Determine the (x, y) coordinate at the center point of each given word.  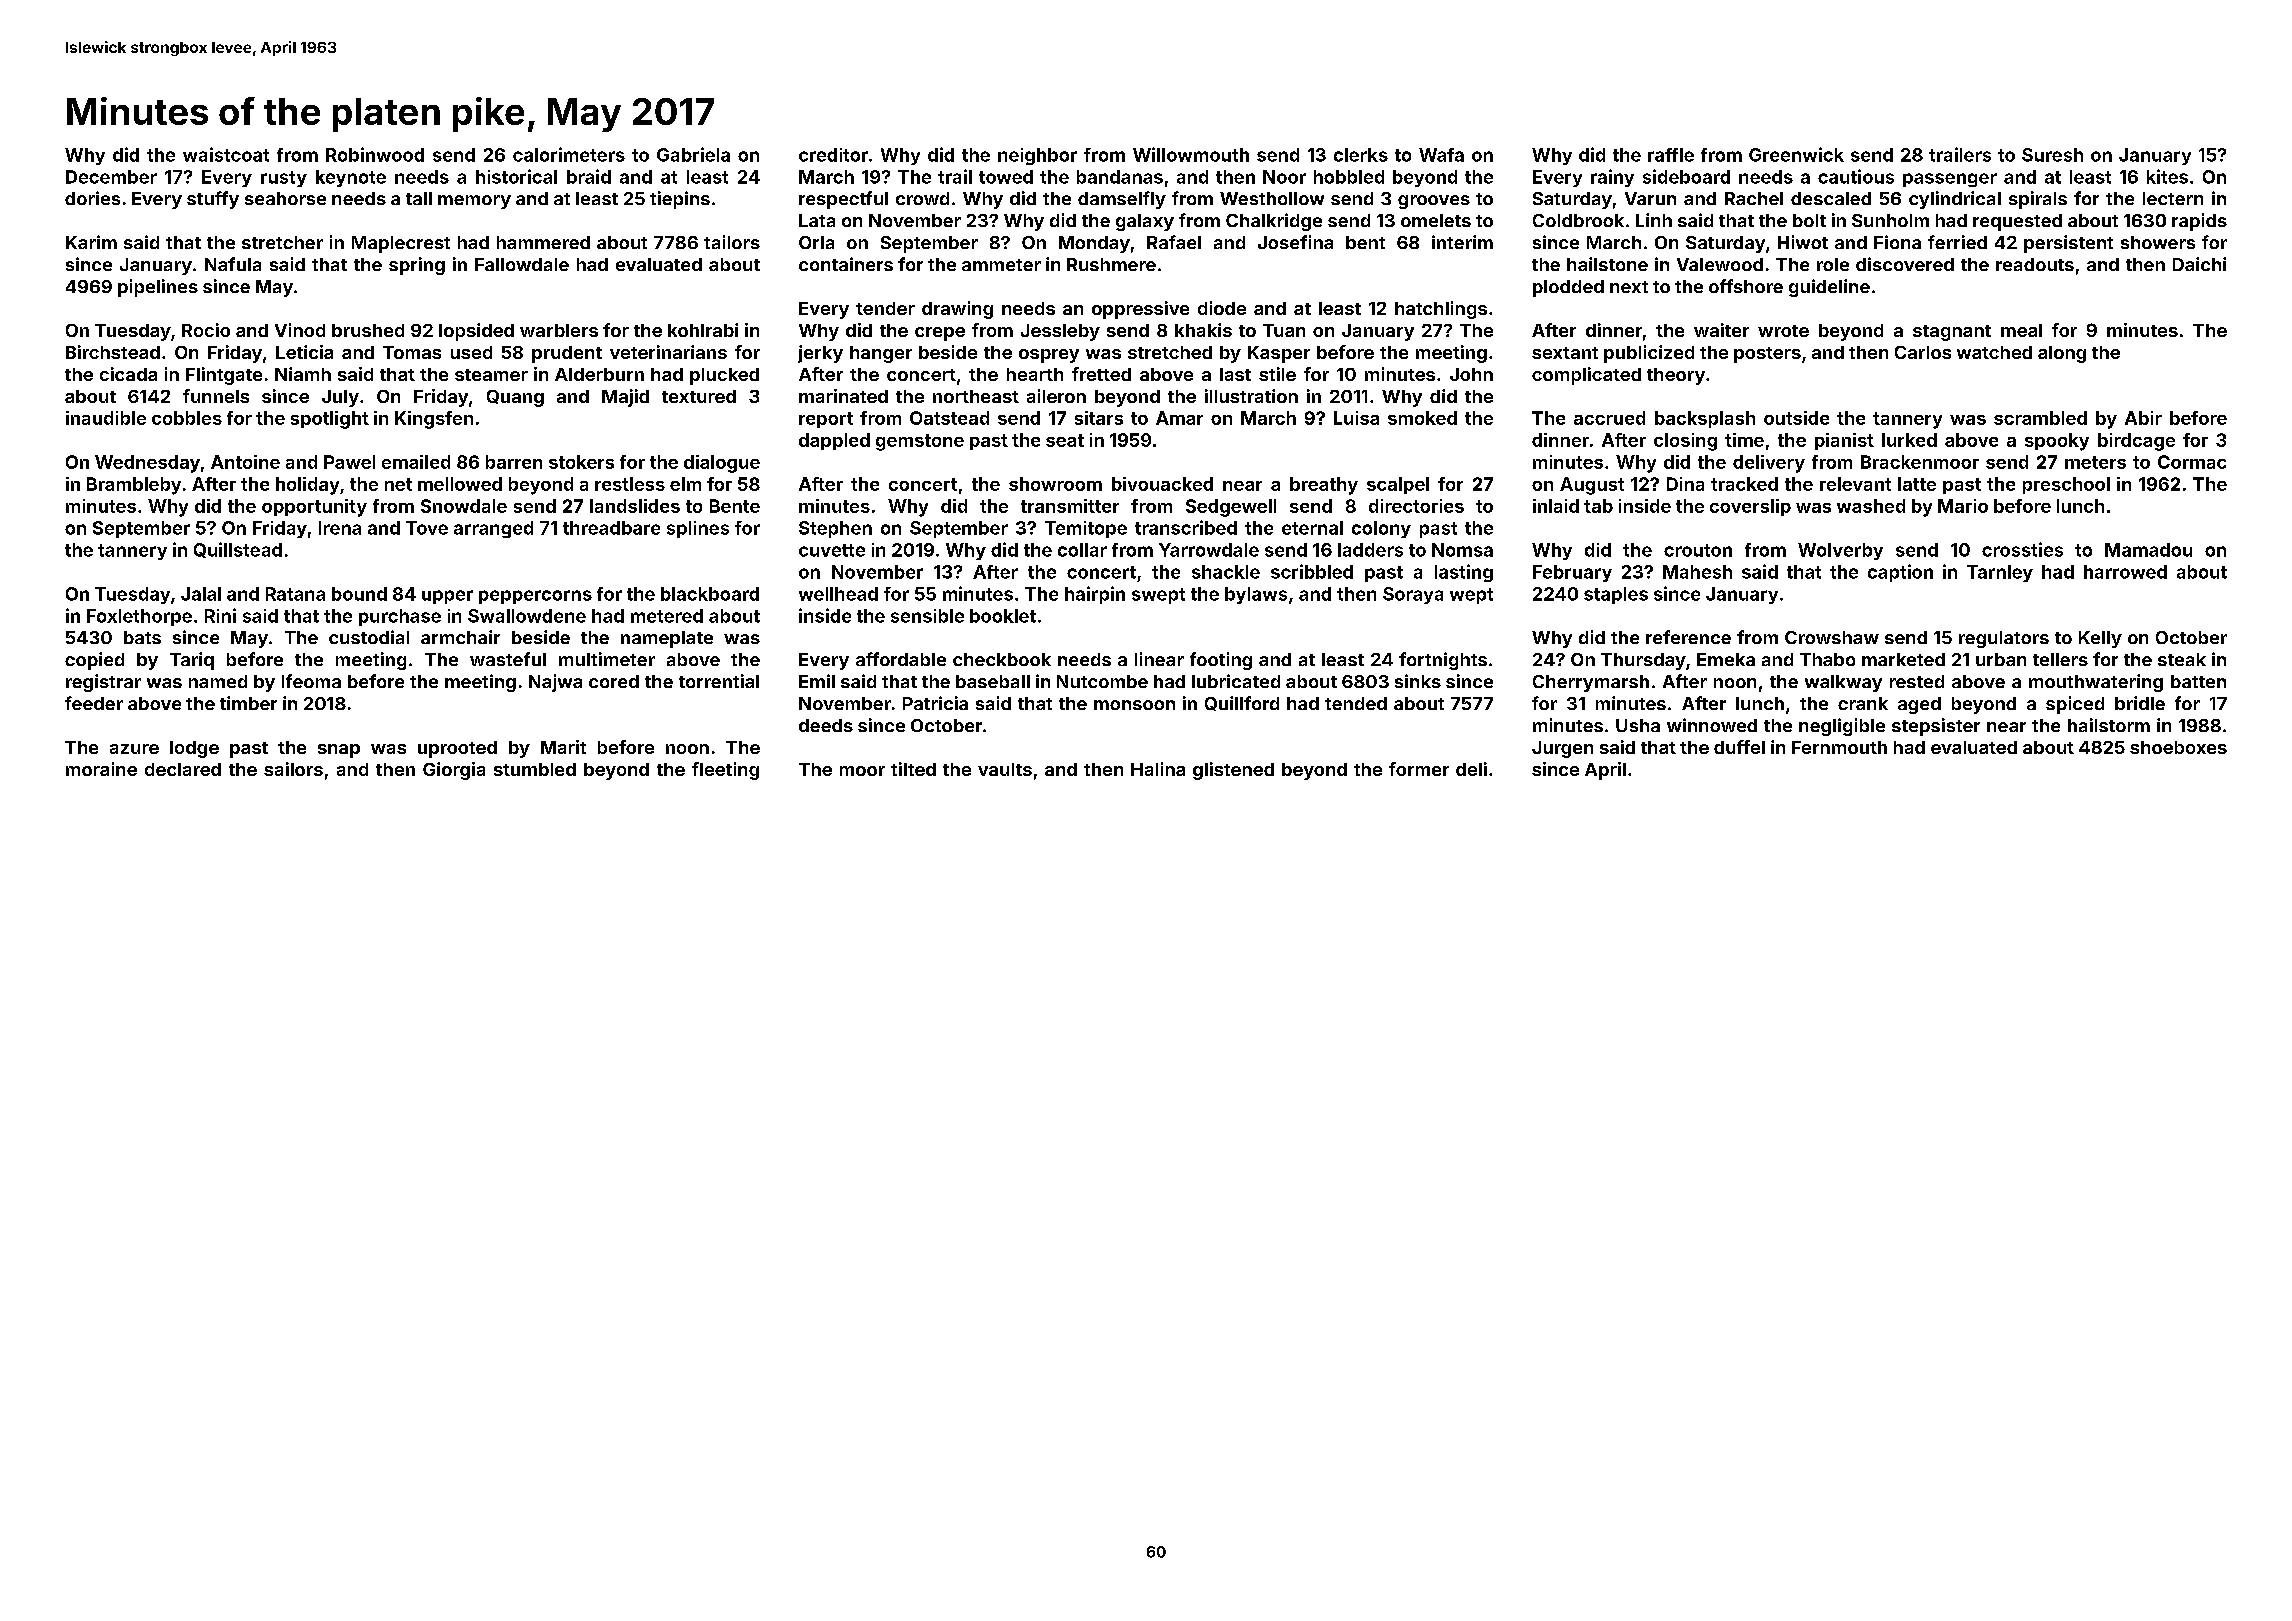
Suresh (2052, 155)
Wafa (1441, 155)
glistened (1233, 771)
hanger (881, 354)
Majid (625, 398)
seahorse (285, 198)
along (2062, 354)
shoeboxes (2178, 747)
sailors (293, 769)
